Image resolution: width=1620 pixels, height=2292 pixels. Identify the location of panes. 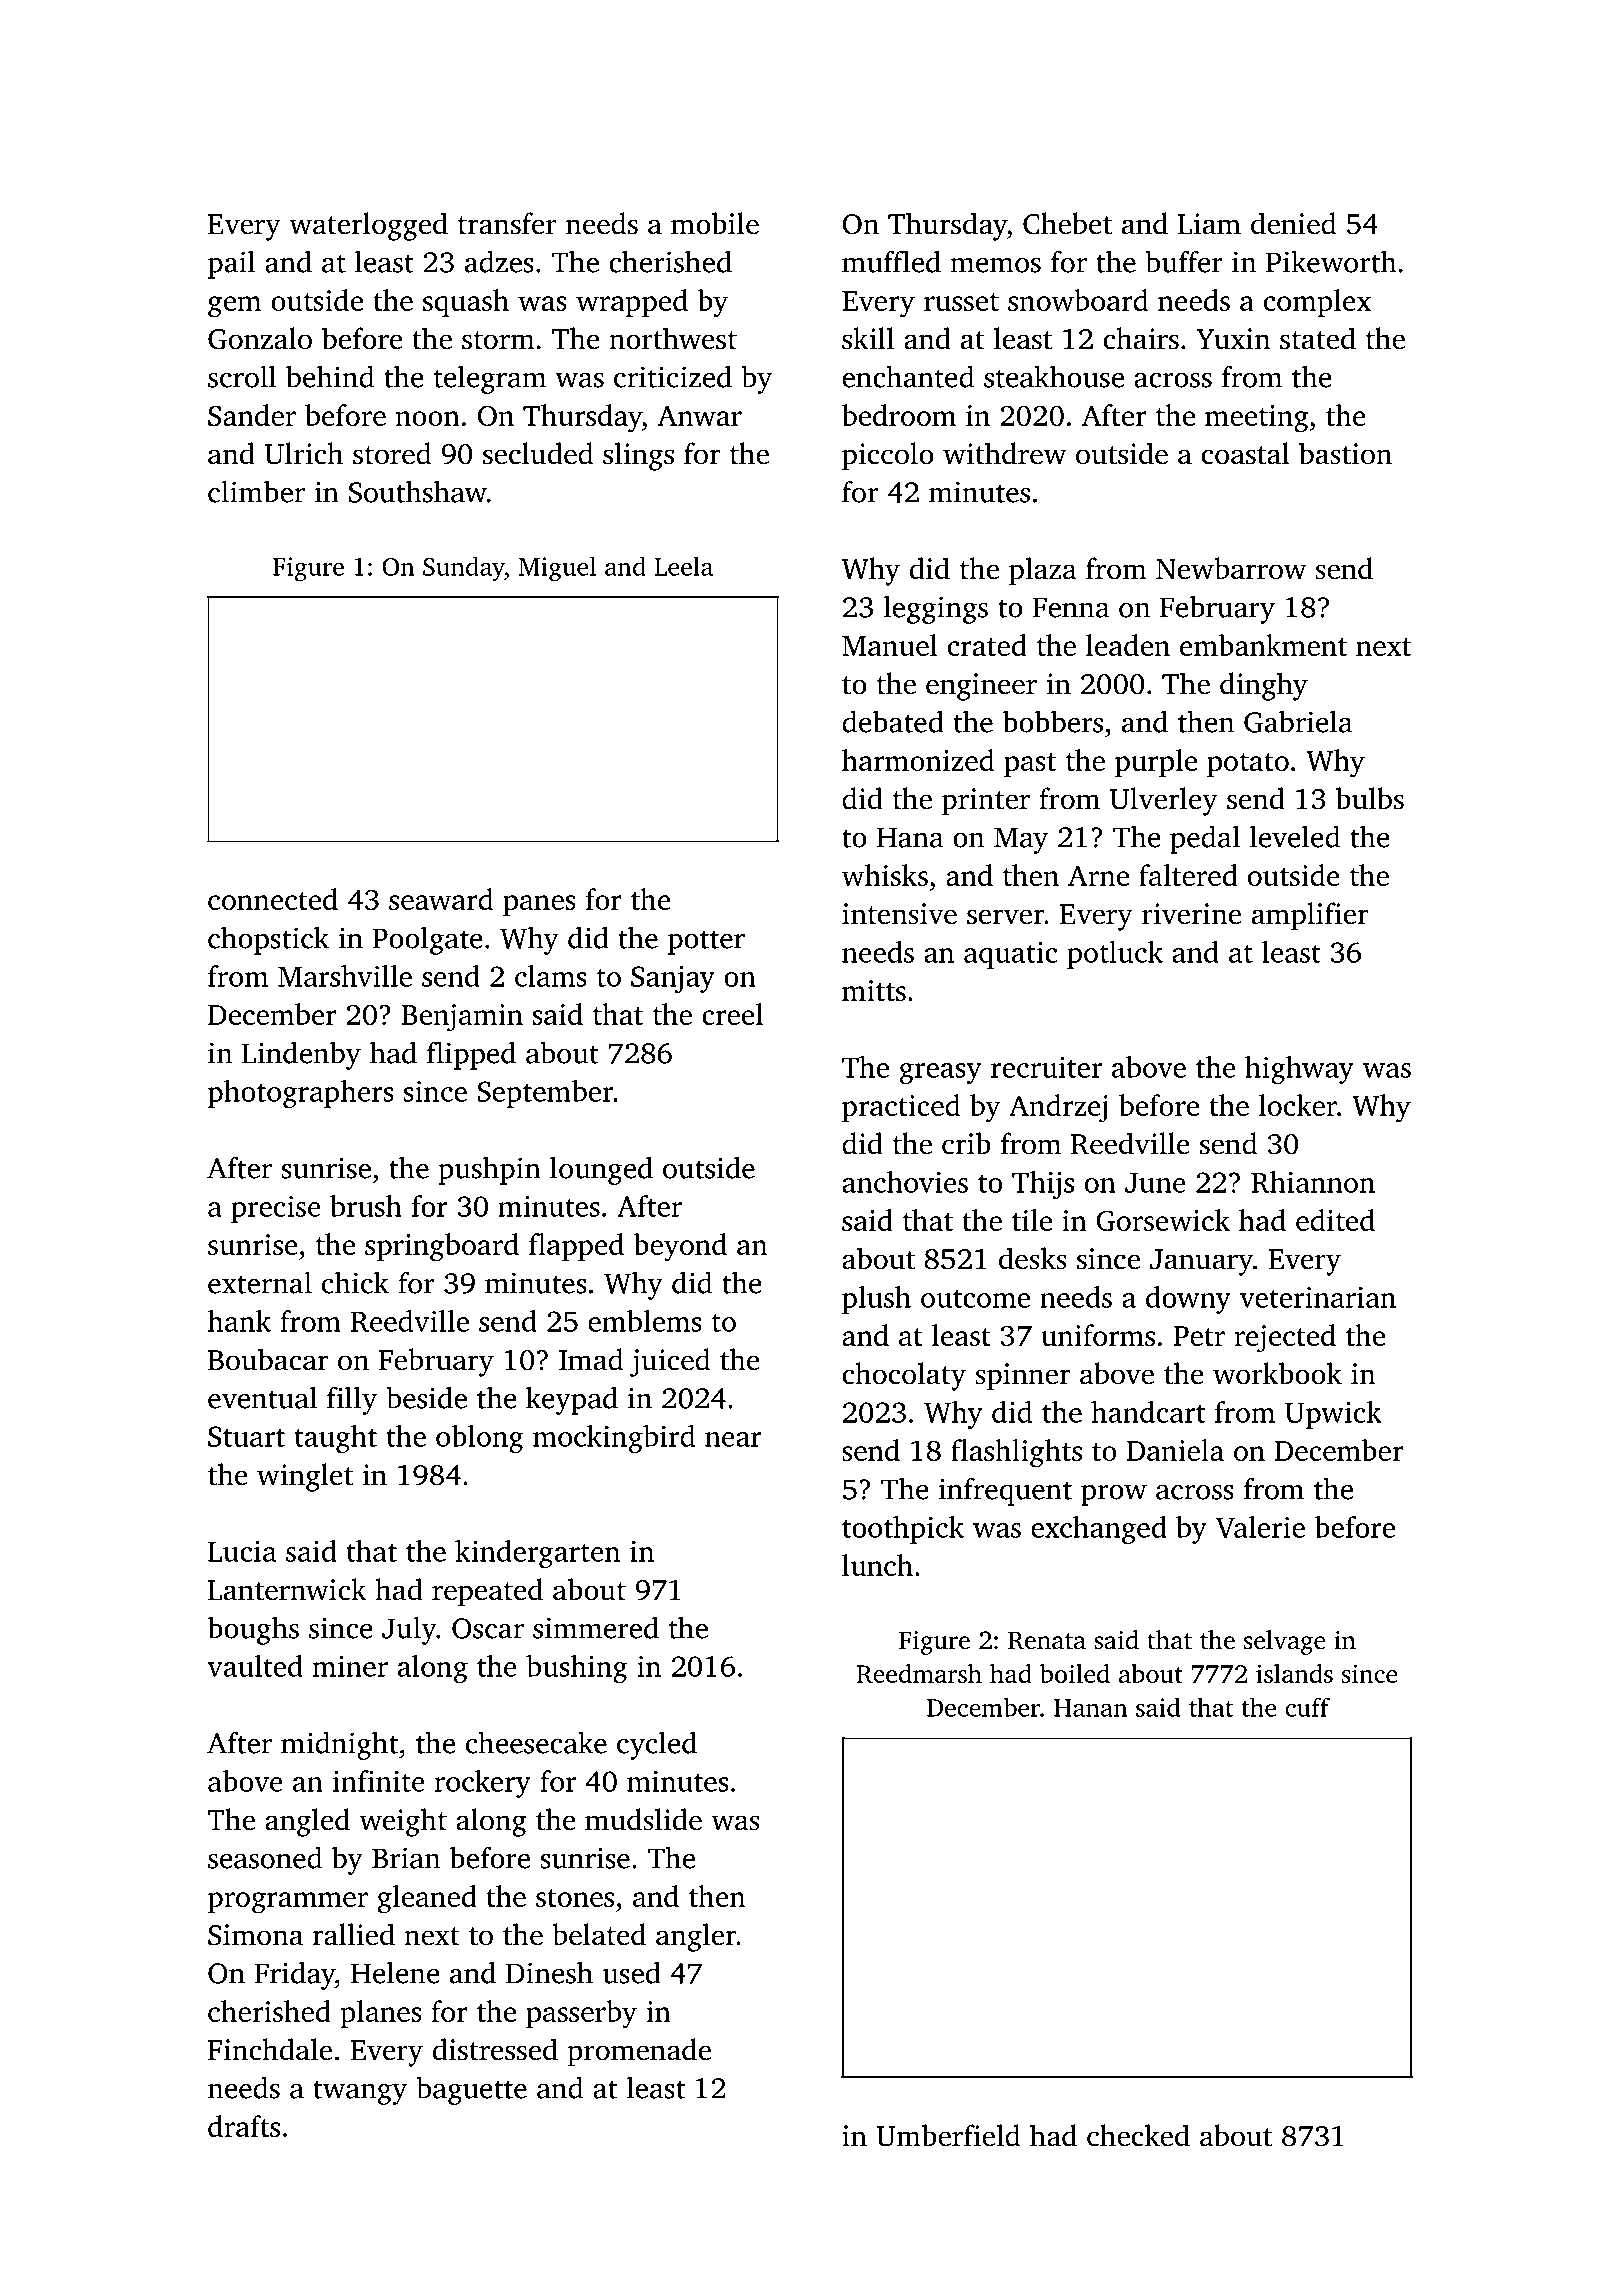
(539, 905).
